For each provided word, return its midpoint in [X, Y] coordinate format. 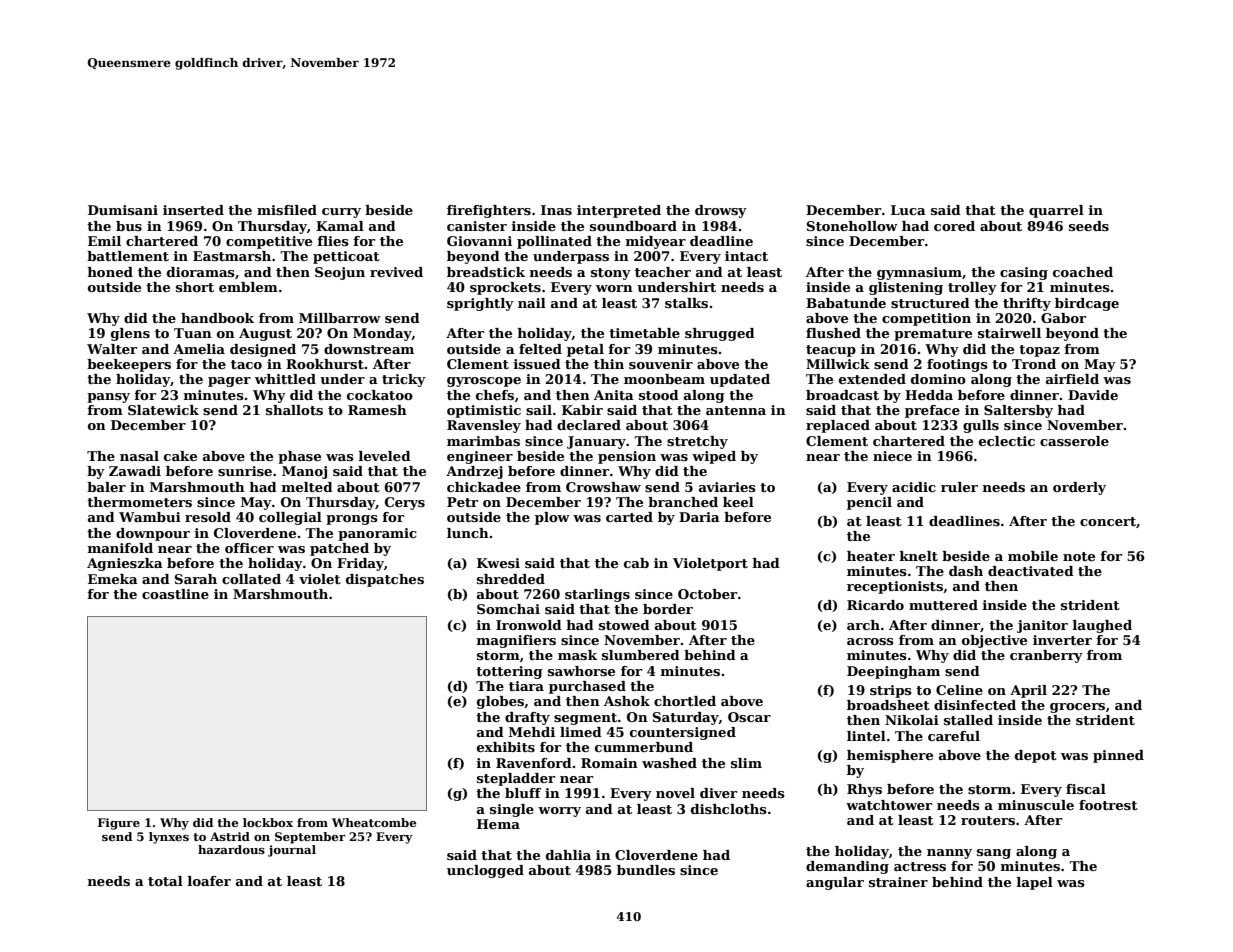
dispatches [385, 580]
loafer [209, 881]
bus [129, 226]
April [1028, 691]
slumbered [641, 655]
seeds [1089, 226]
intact [746, 256]
